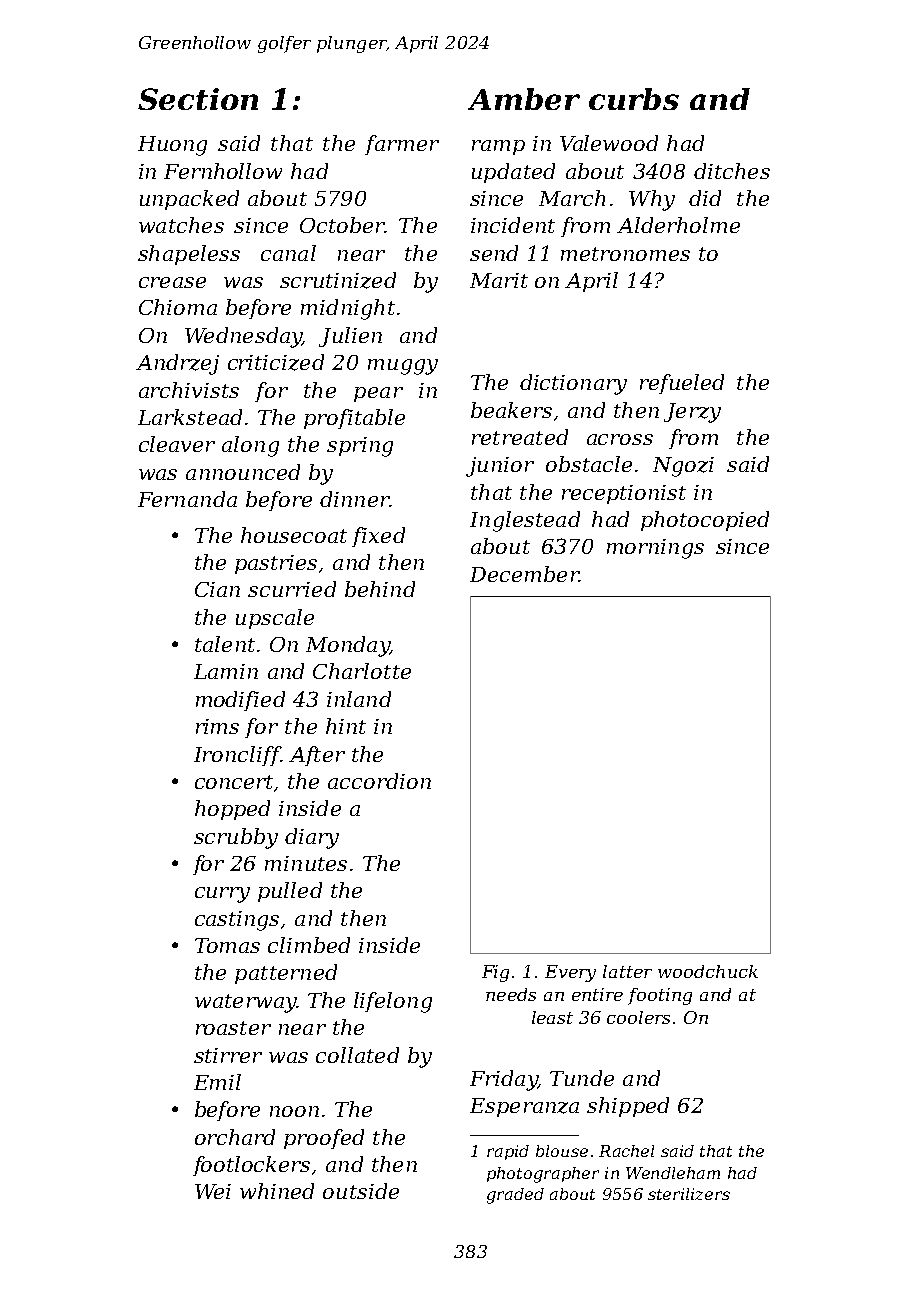 Image resolution: width=908 pixels, height=1316 pixels. I want to click on inland, so click(359, 699).
